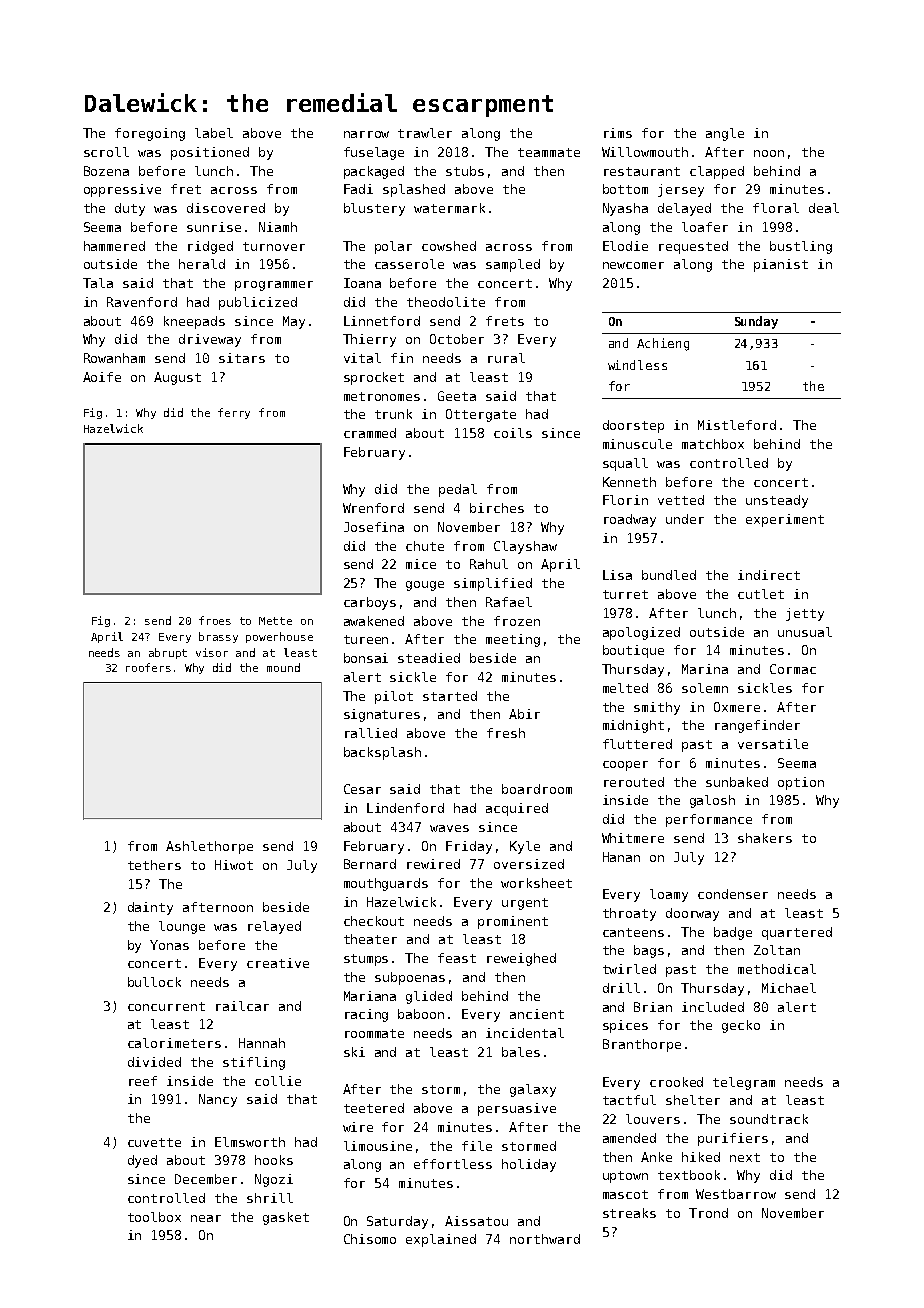  Describe the element at coordinates (476, 1221) in the screenshot. I see `Aissatou` at that location.
